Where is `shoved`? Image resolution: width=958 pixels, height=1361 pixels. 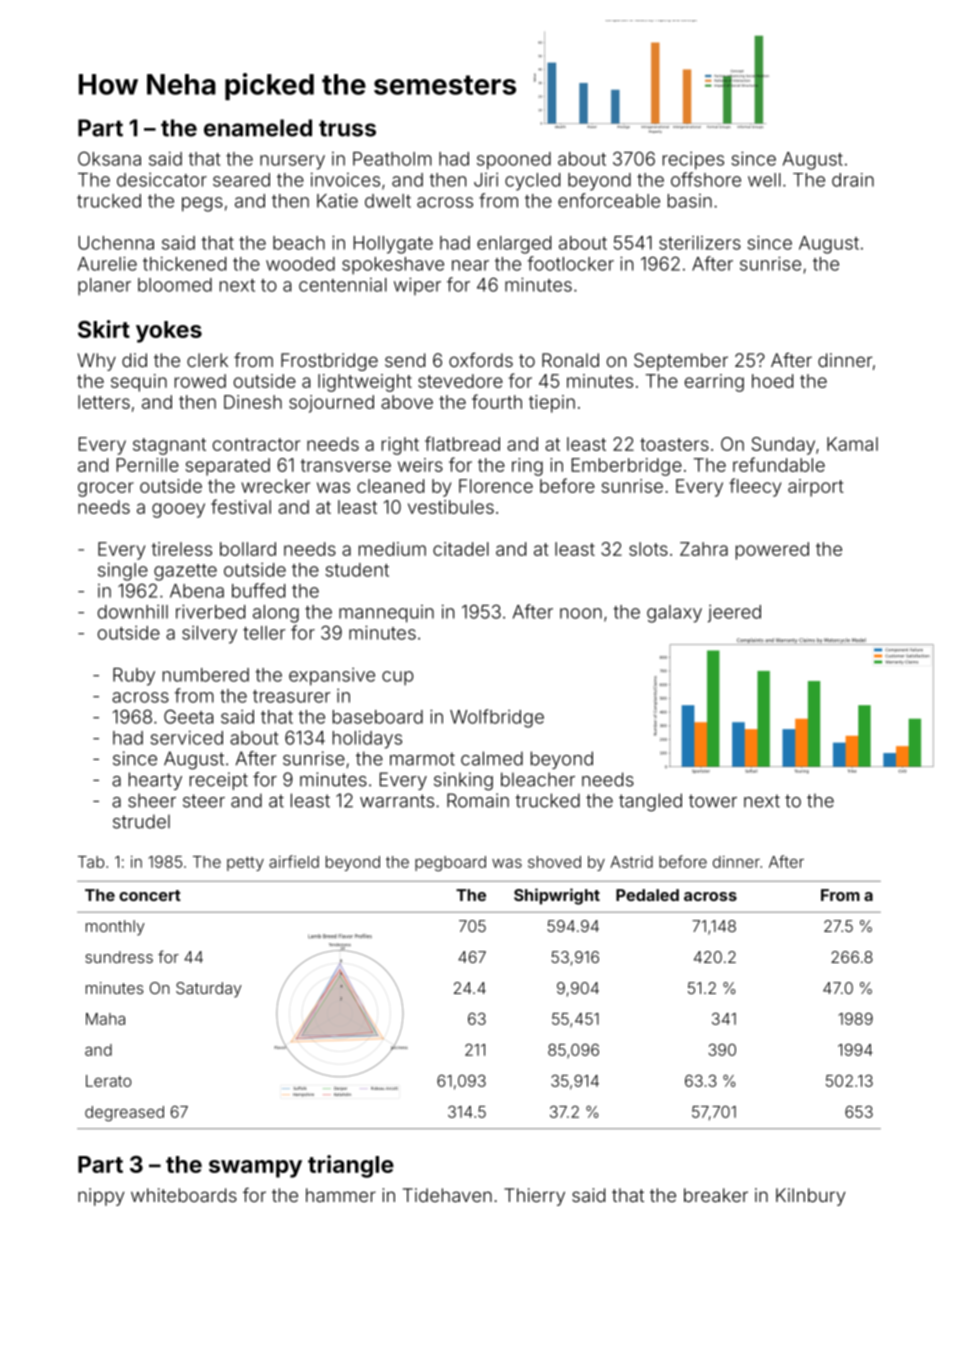
shoved is located at coordinates (554, 862).
